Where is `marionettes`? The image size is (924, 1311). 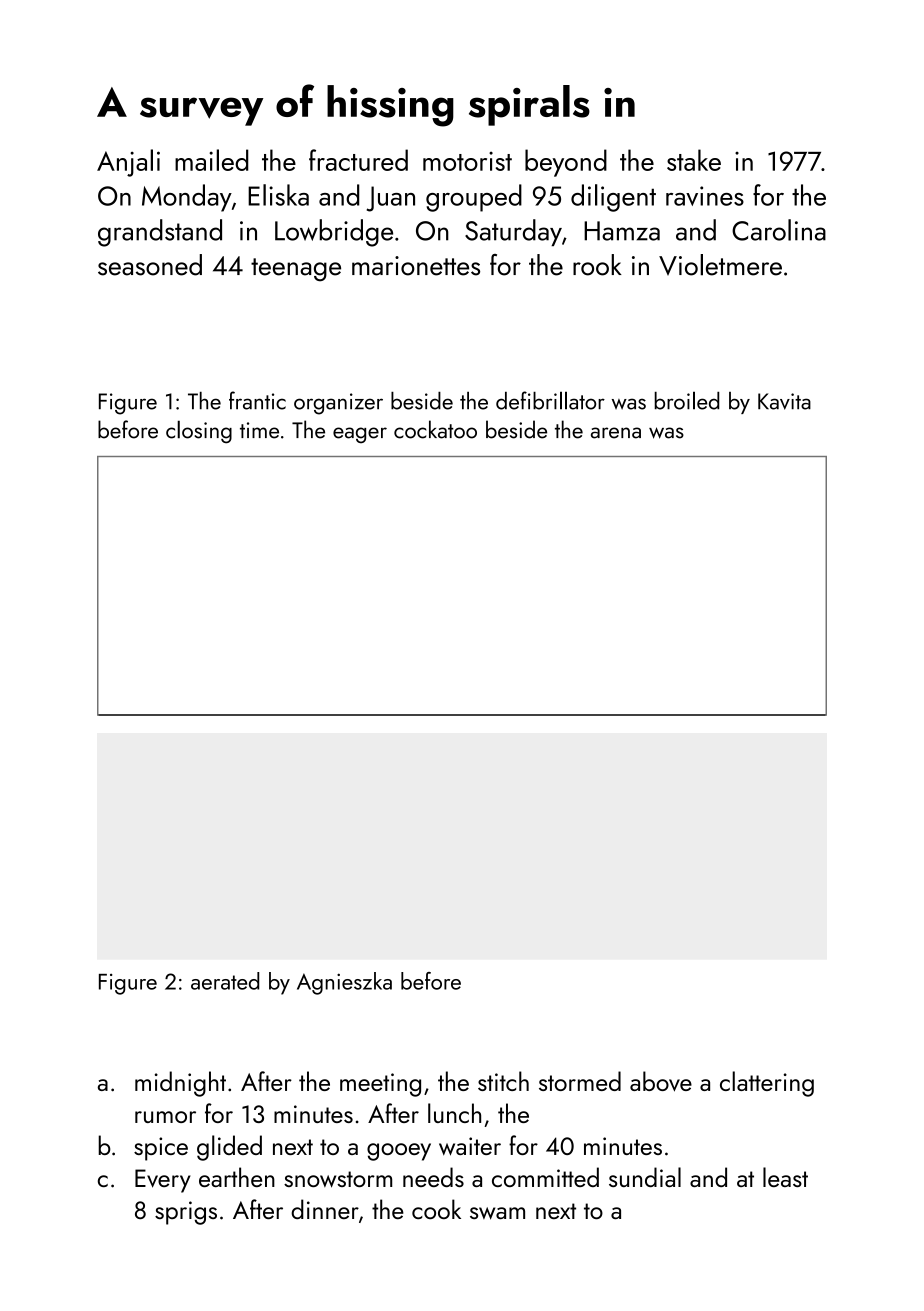 marionettes is located at coordinates (416, 266).
